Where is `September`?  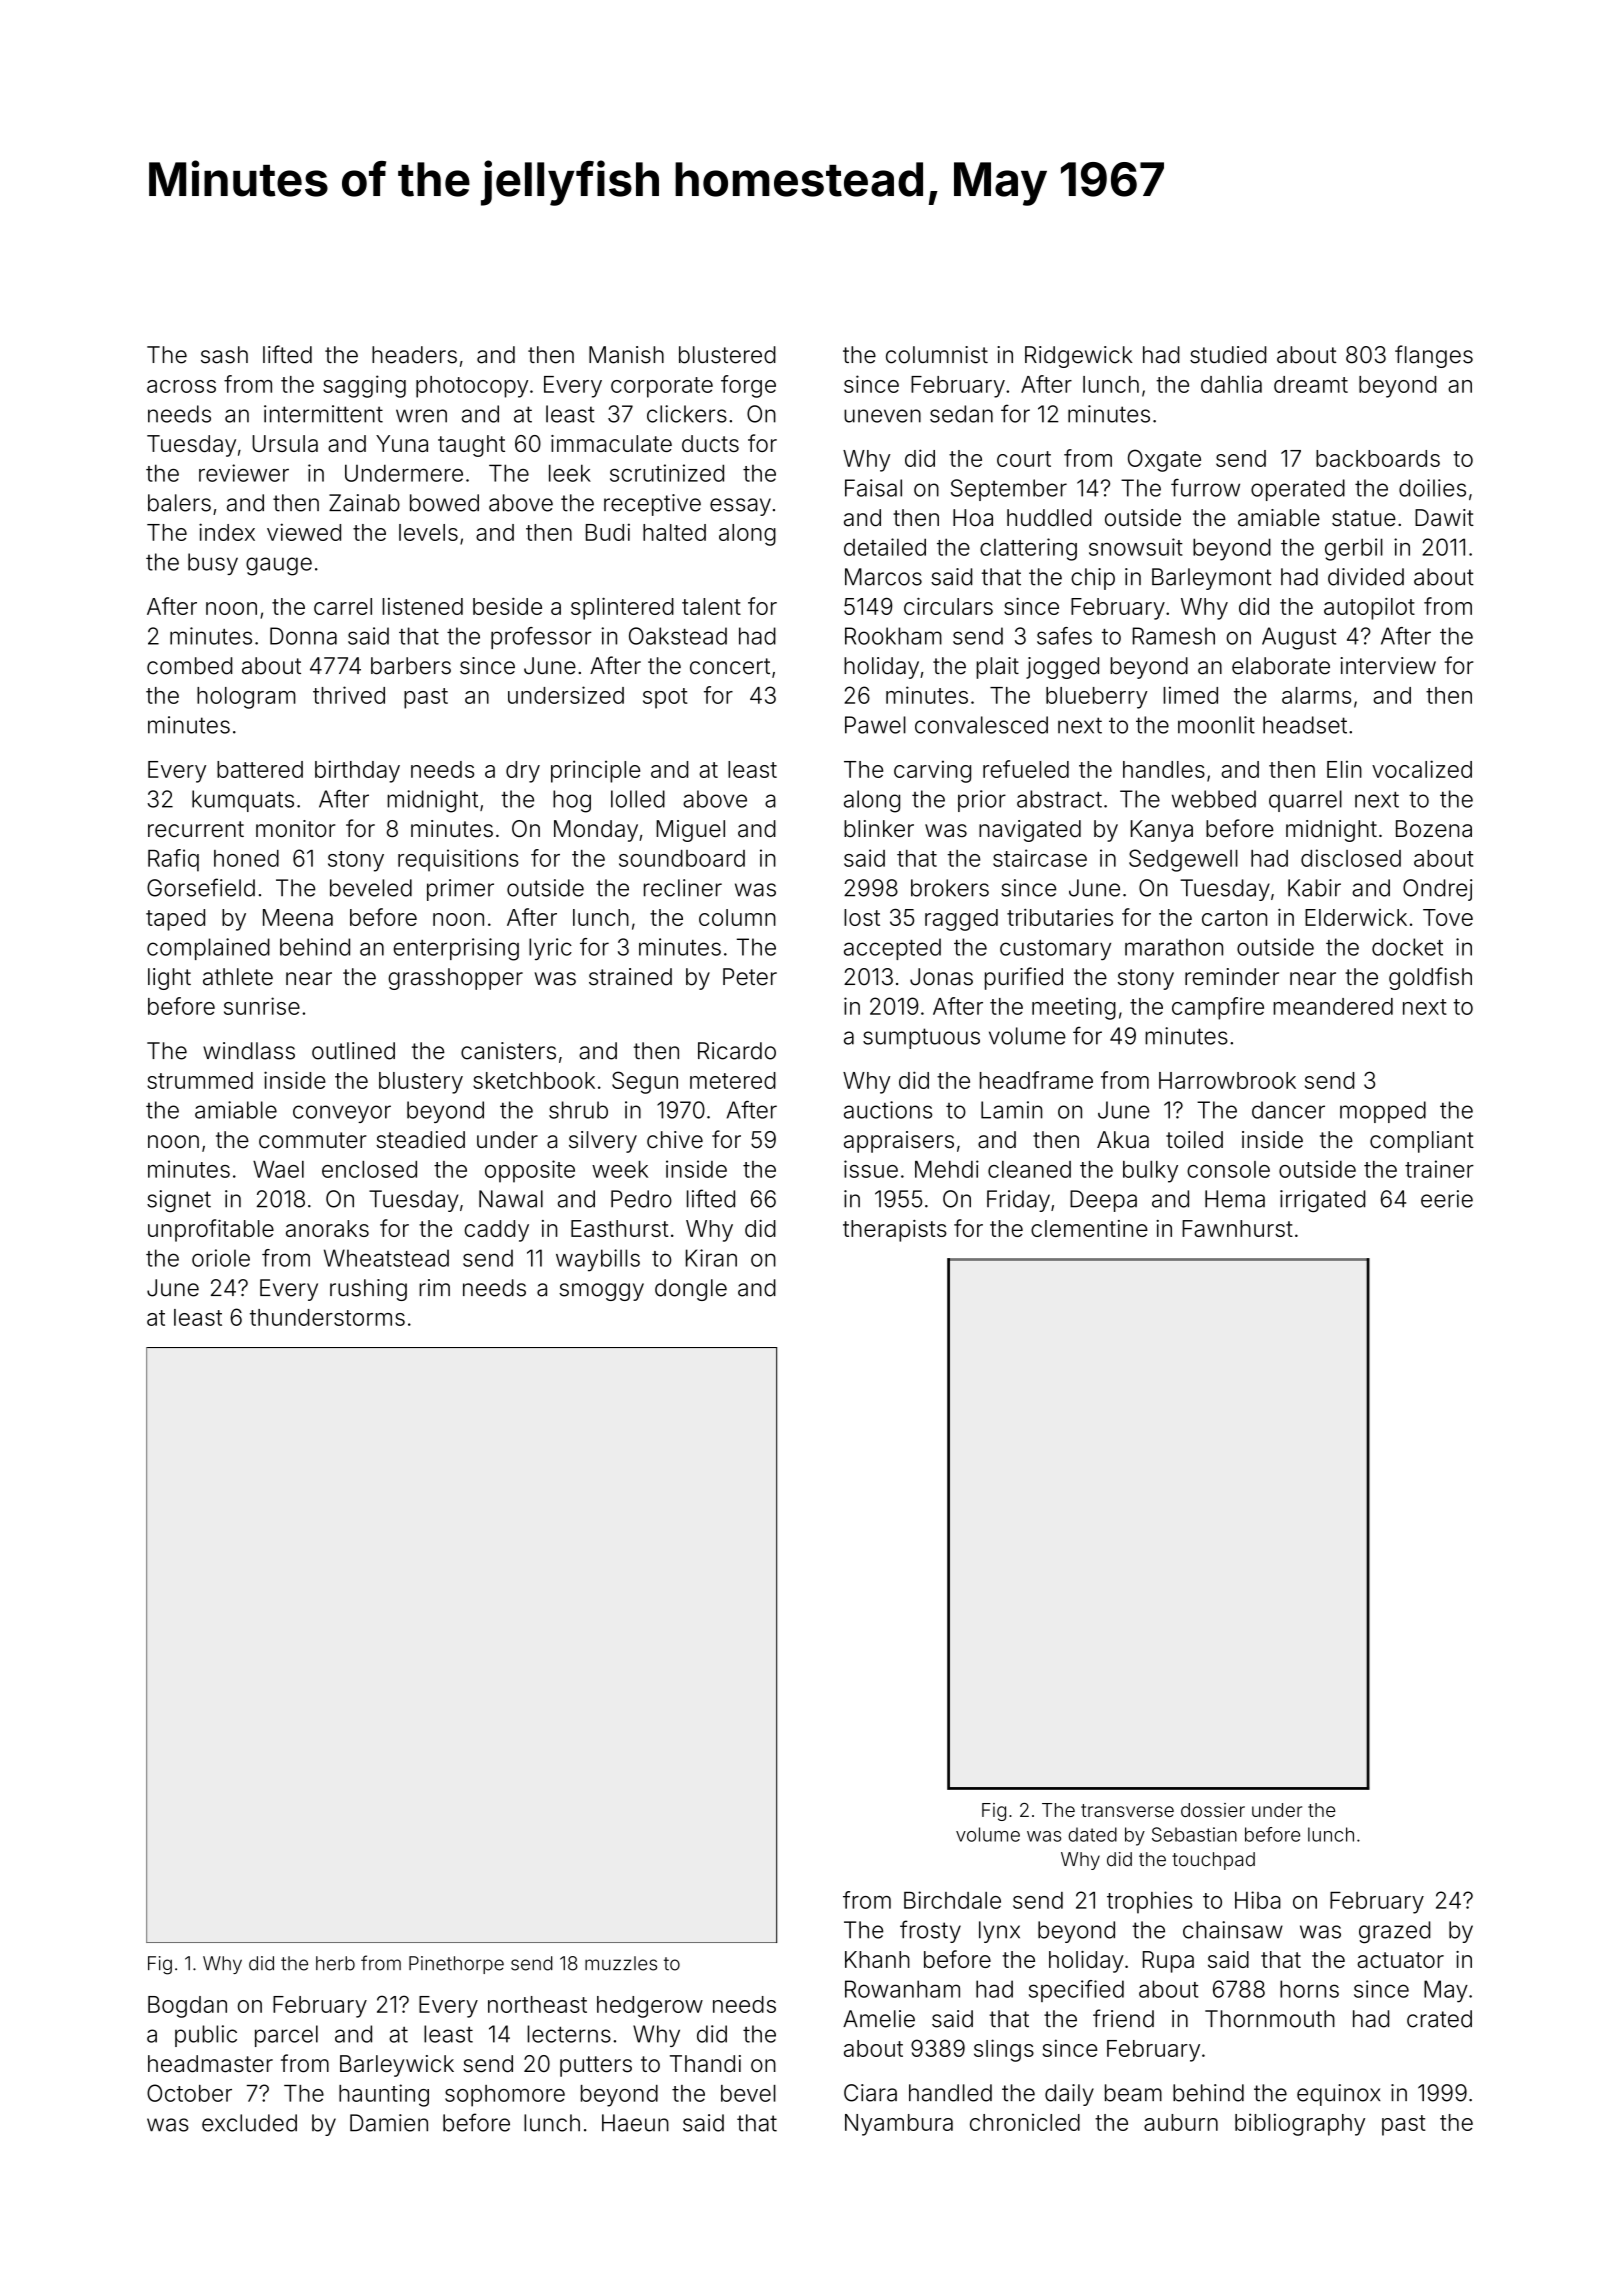
September is located at coordinates (1009, 490).
